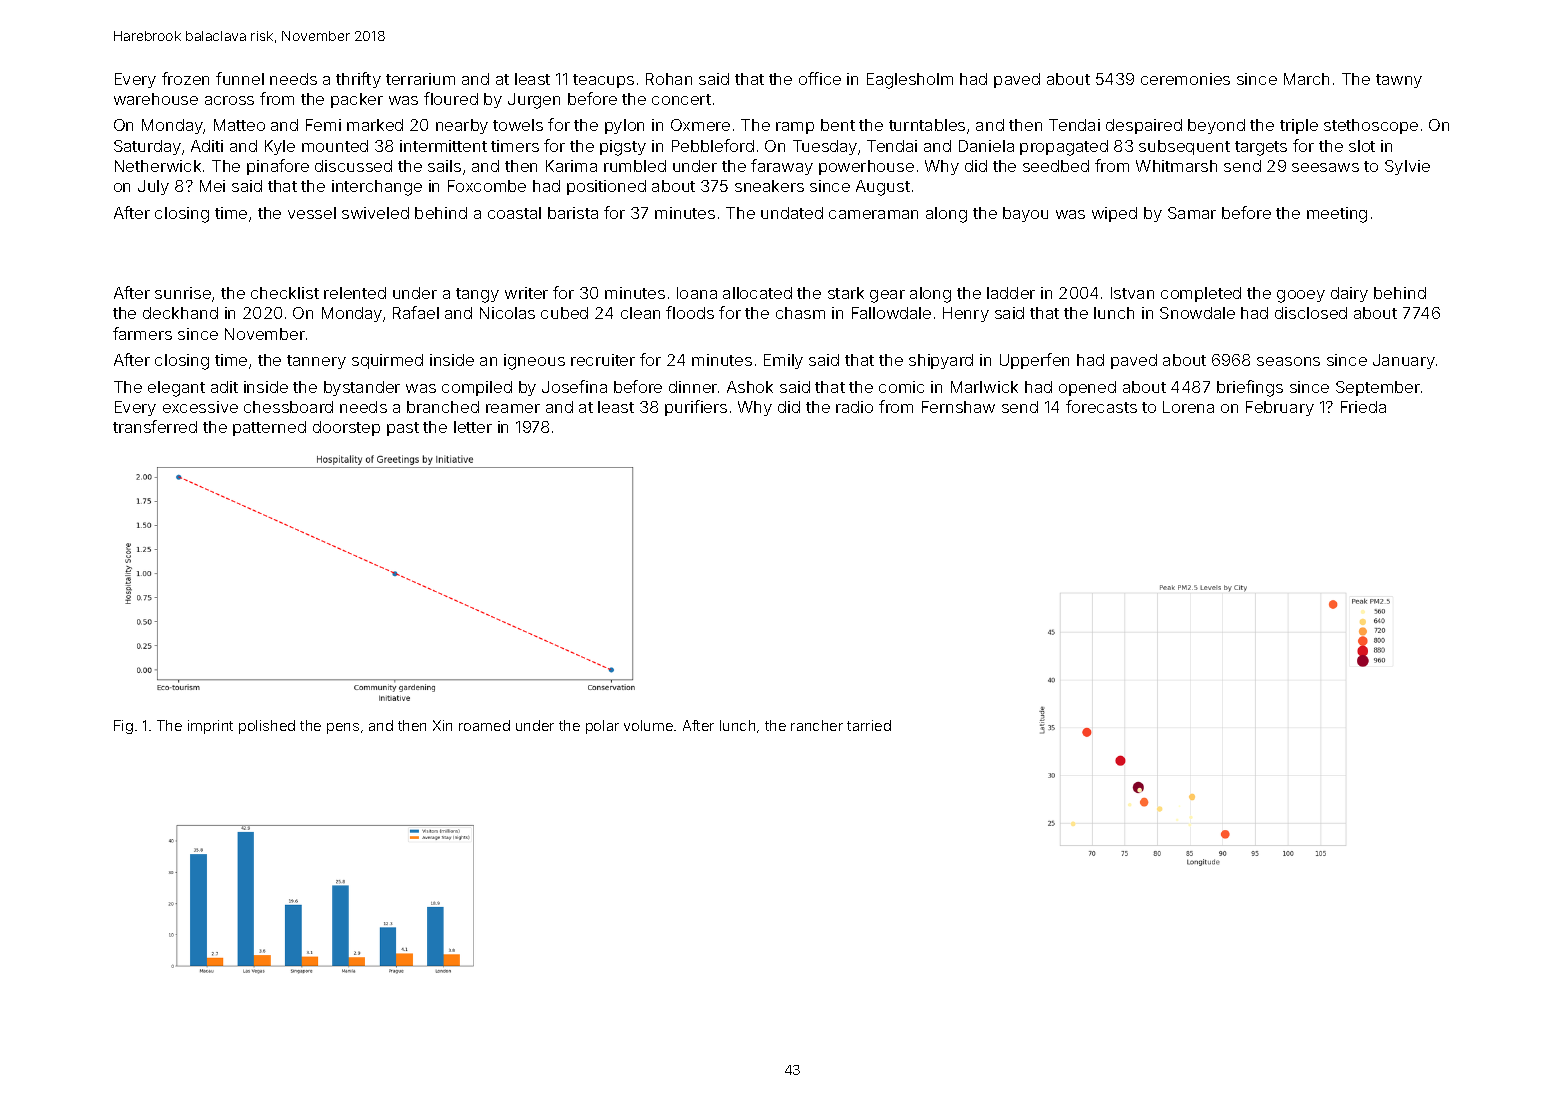 Image resolution: width=1568 pixels, height=1109 pixels. Describe the element at coordinates (513, 408) in the document. I see `reamer` at that location.
